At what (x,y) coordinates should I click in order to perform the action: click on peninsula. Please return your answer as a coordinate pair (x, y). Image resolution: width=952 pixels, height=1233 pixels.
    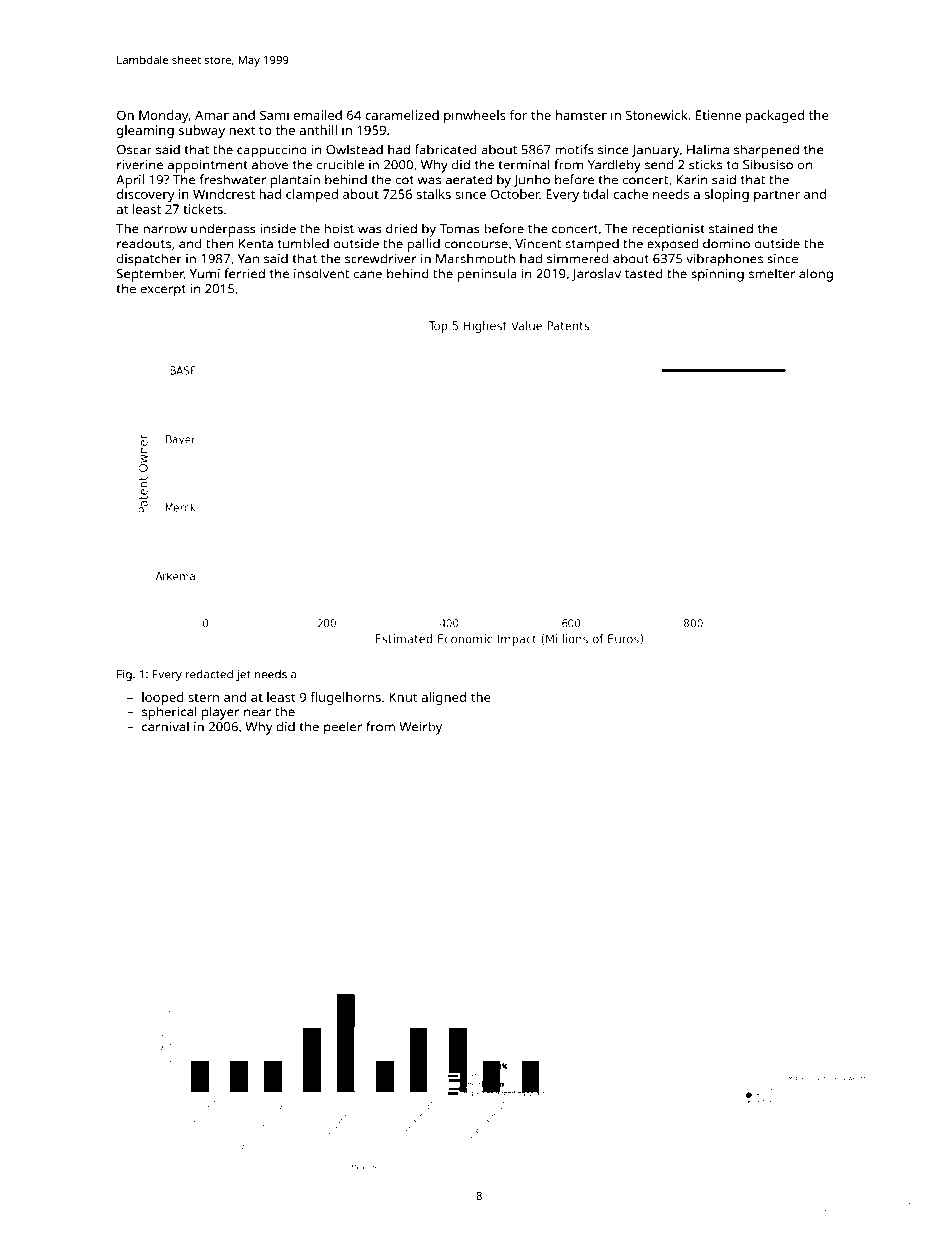
    Looking at the image, I should click on (487, 275).
